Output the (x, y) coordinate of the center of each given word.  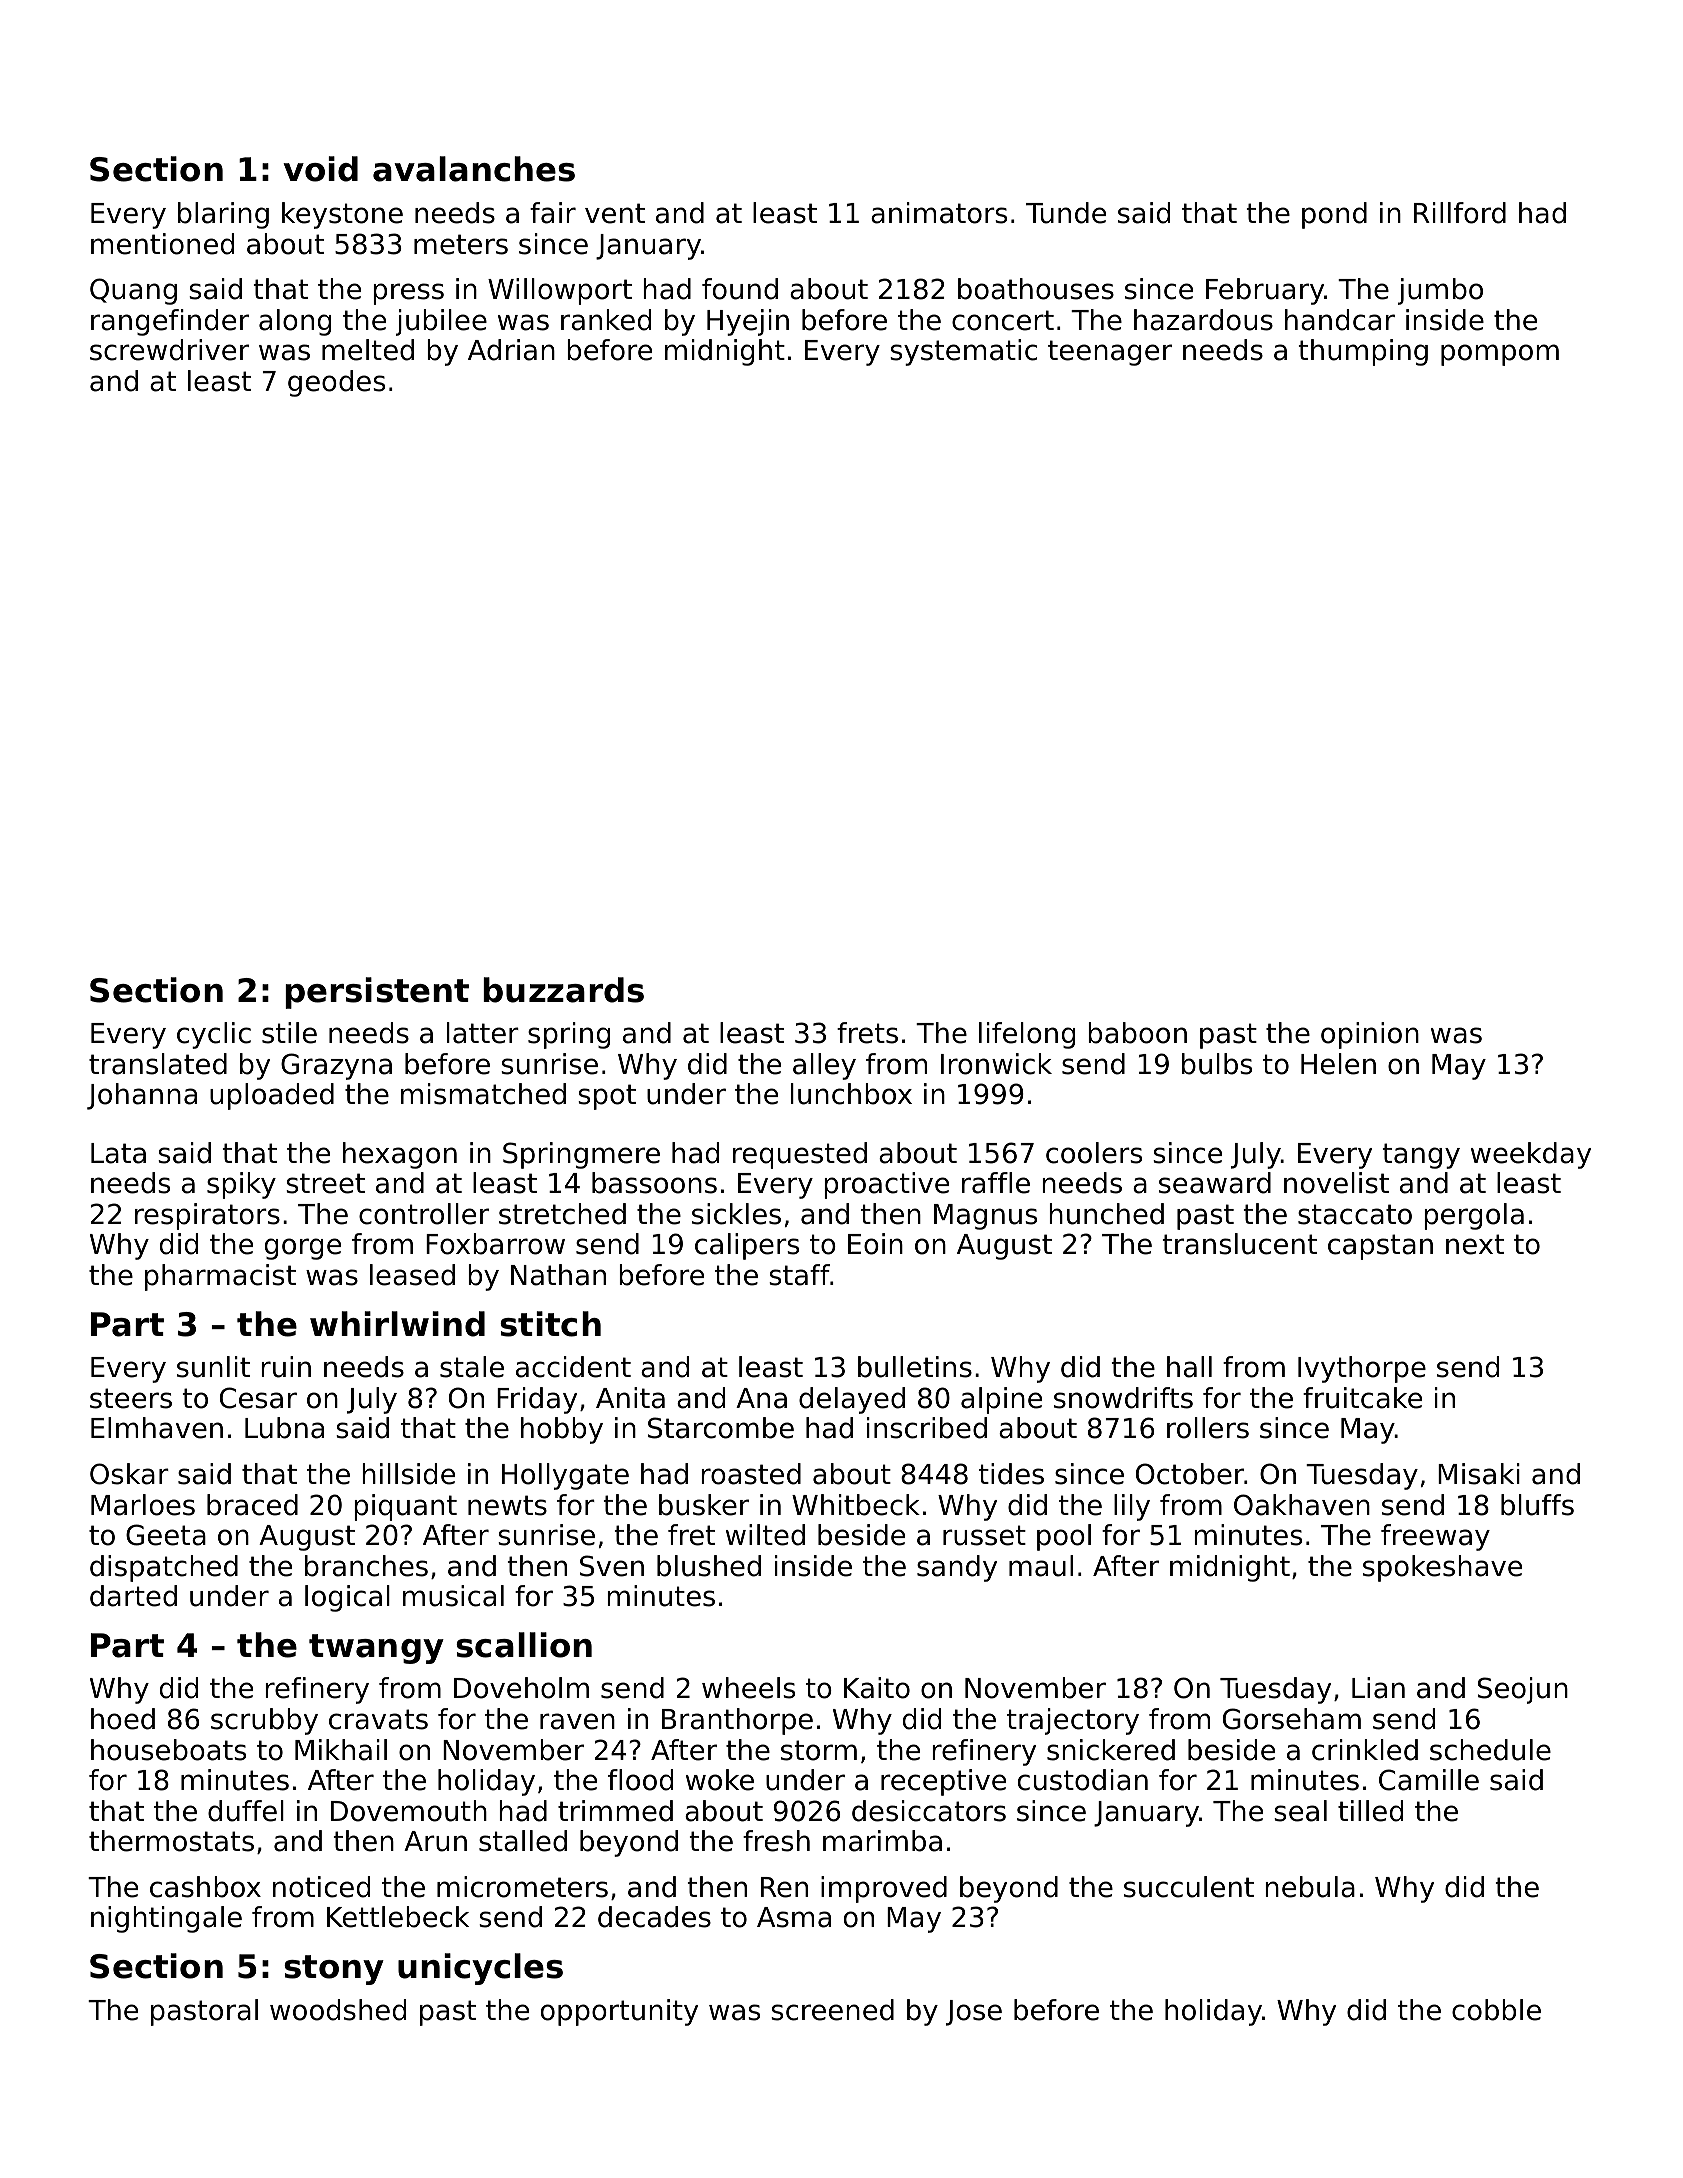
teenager (1110, 353)
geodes (336, 383)
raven (577, 1721)
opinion (1370, 1035)
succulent (1189, 1887)
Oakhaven (1302, 1505)
